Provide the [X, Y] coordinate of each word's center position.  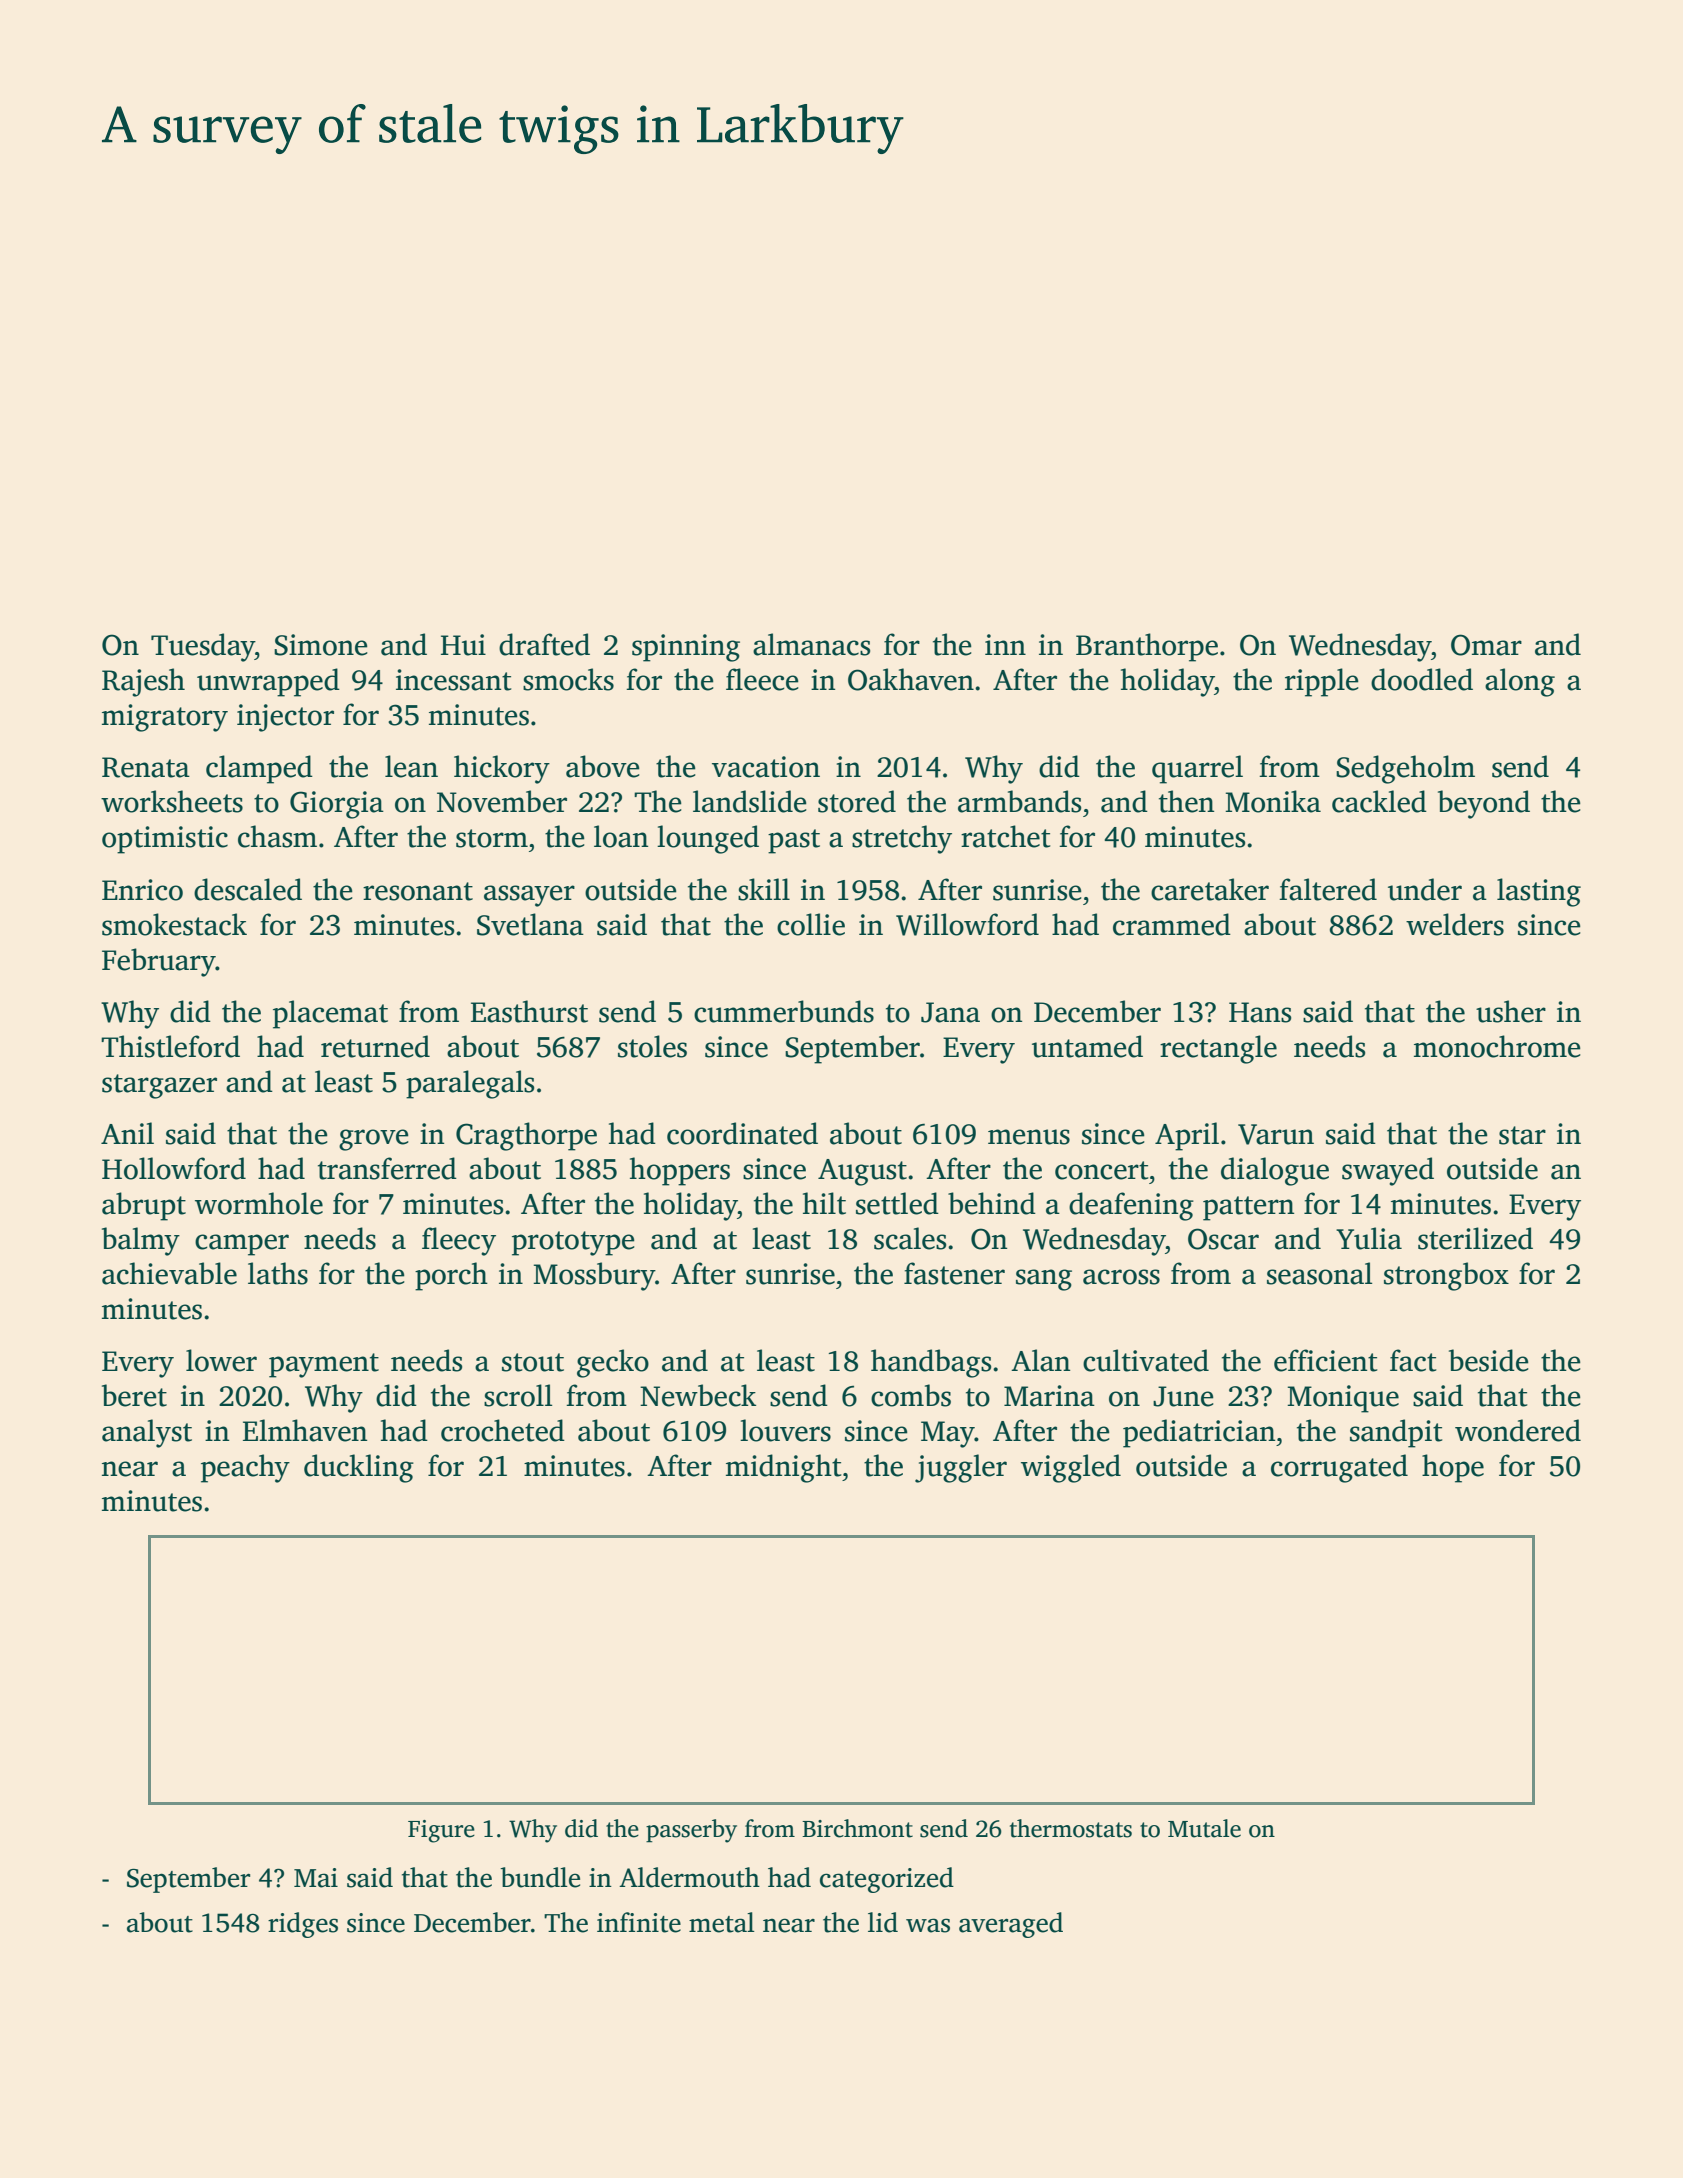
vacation [766, 767]
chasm [277, 836]
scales [910, 1238]
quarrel [1197, 769]
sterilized [1475, 1238]
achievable [169, 1273]
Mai [316, 1878]
